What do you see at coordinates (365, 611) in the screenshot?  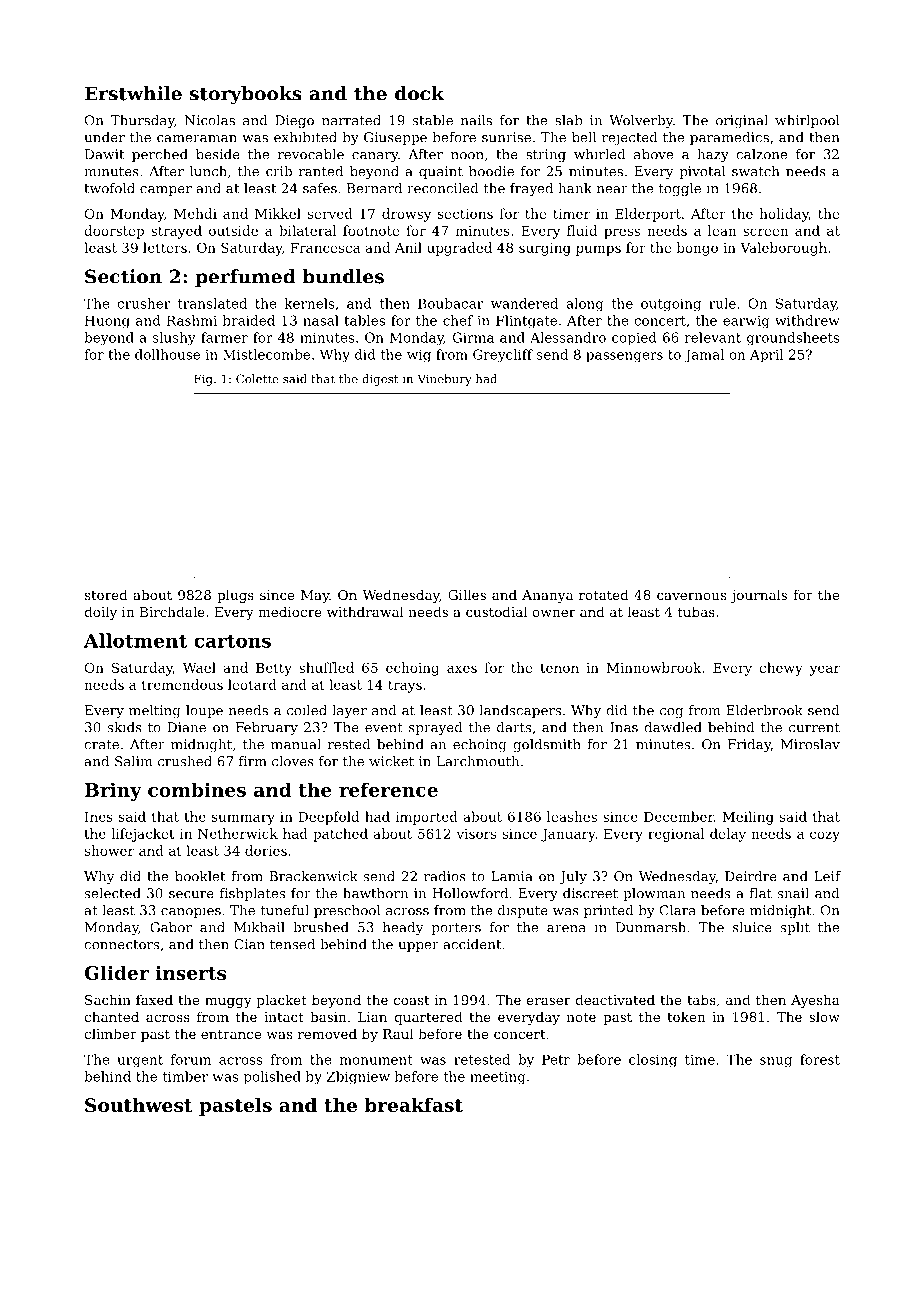 I see `withdrawal` at bounding box center [365, 611].
